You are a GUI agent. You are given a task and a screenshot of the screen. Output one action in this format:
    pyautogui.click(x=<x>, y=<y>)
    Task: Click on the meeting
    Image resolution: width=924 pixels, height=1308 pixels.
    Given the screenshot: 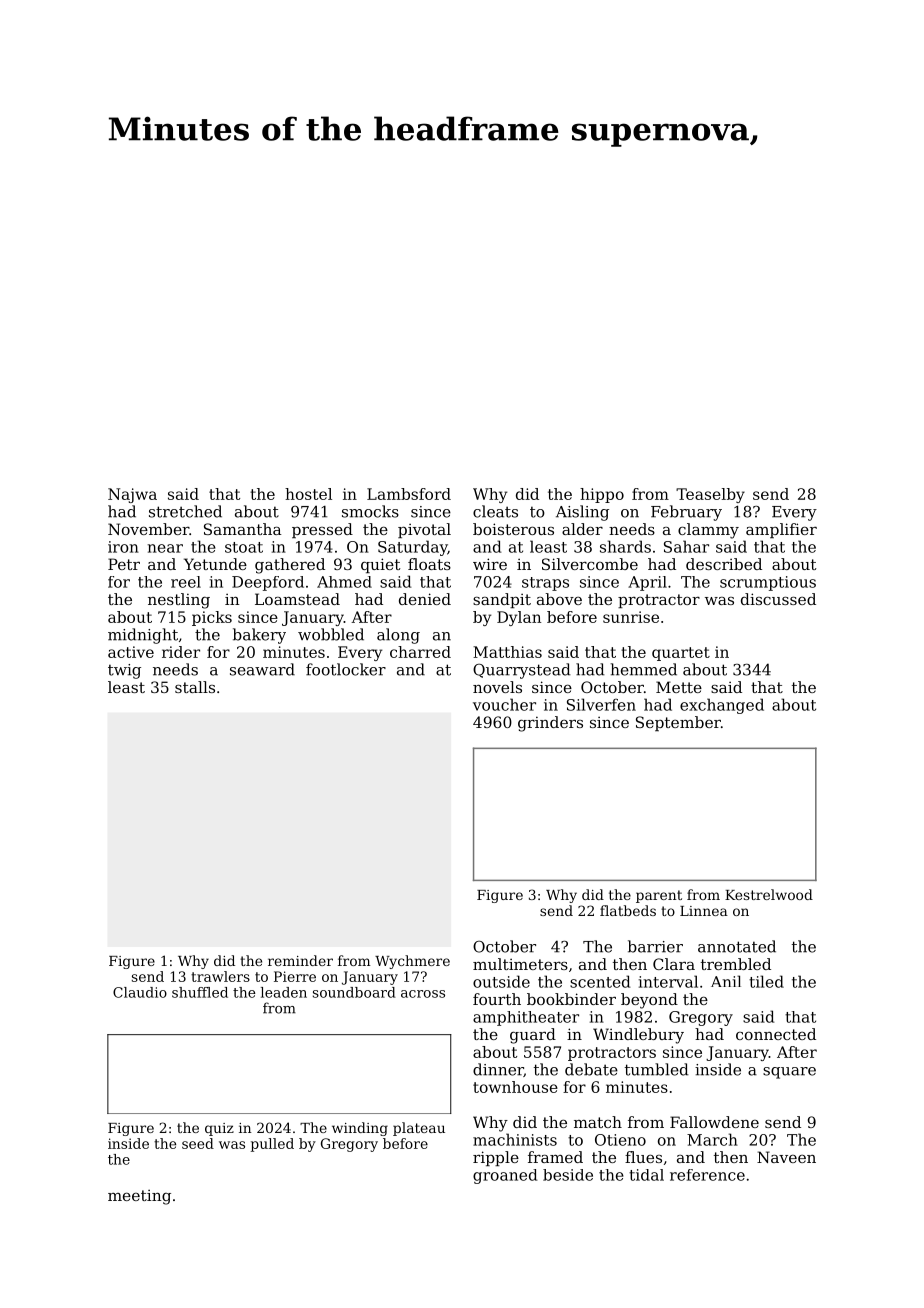 What is the action you would take?
    pyautogui.click(x=139, y=1197)
